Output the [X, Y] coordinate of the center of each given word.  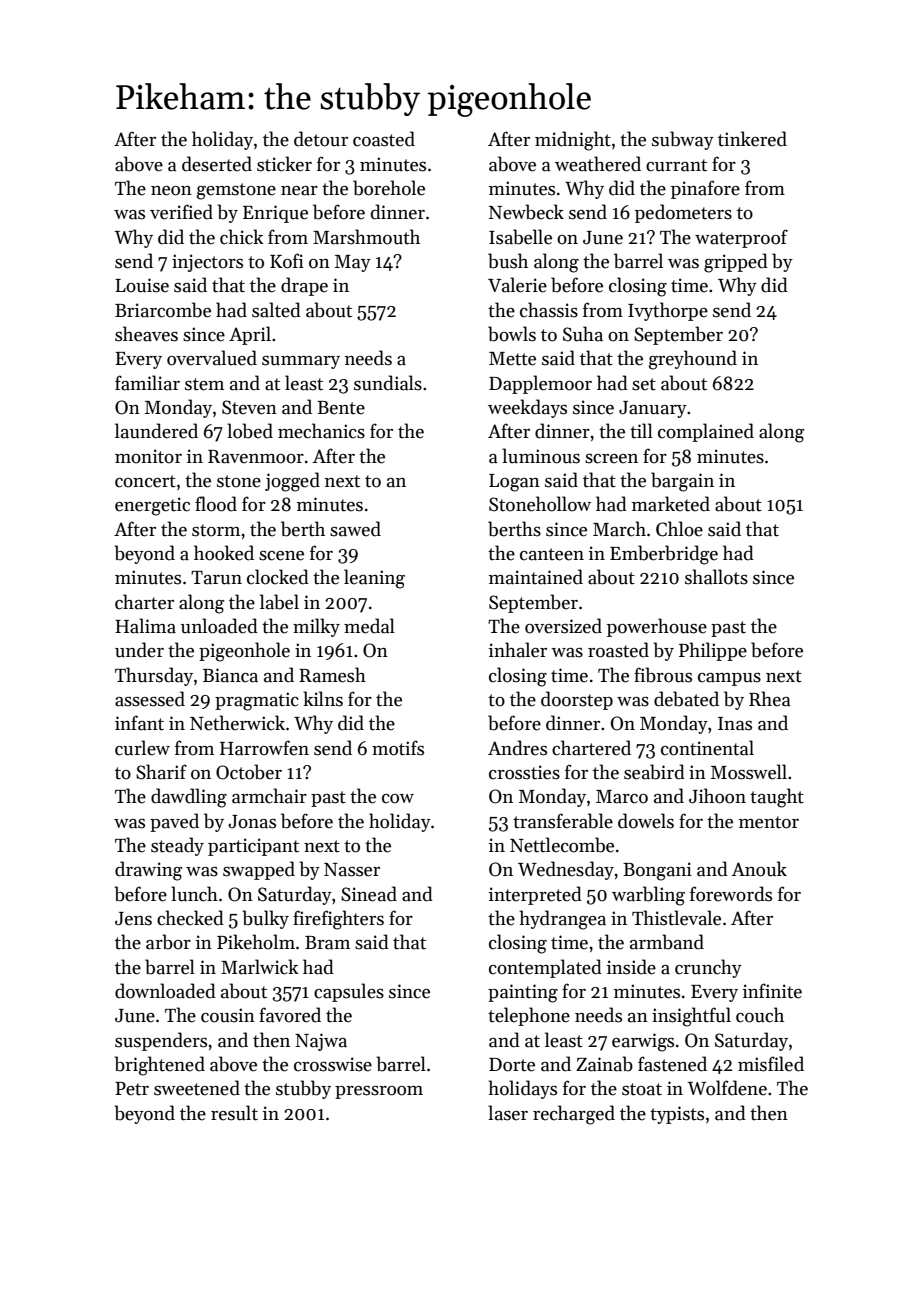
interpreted [535, 895]
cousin [228, 1015]
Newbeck [526, 212]
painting [523, 993]
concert [145, 481]
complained [706, 432]
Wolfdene [727, 1088]
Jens [133, 919]
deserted [217, 164]
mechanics [321, 431]
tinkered [752, 139]
